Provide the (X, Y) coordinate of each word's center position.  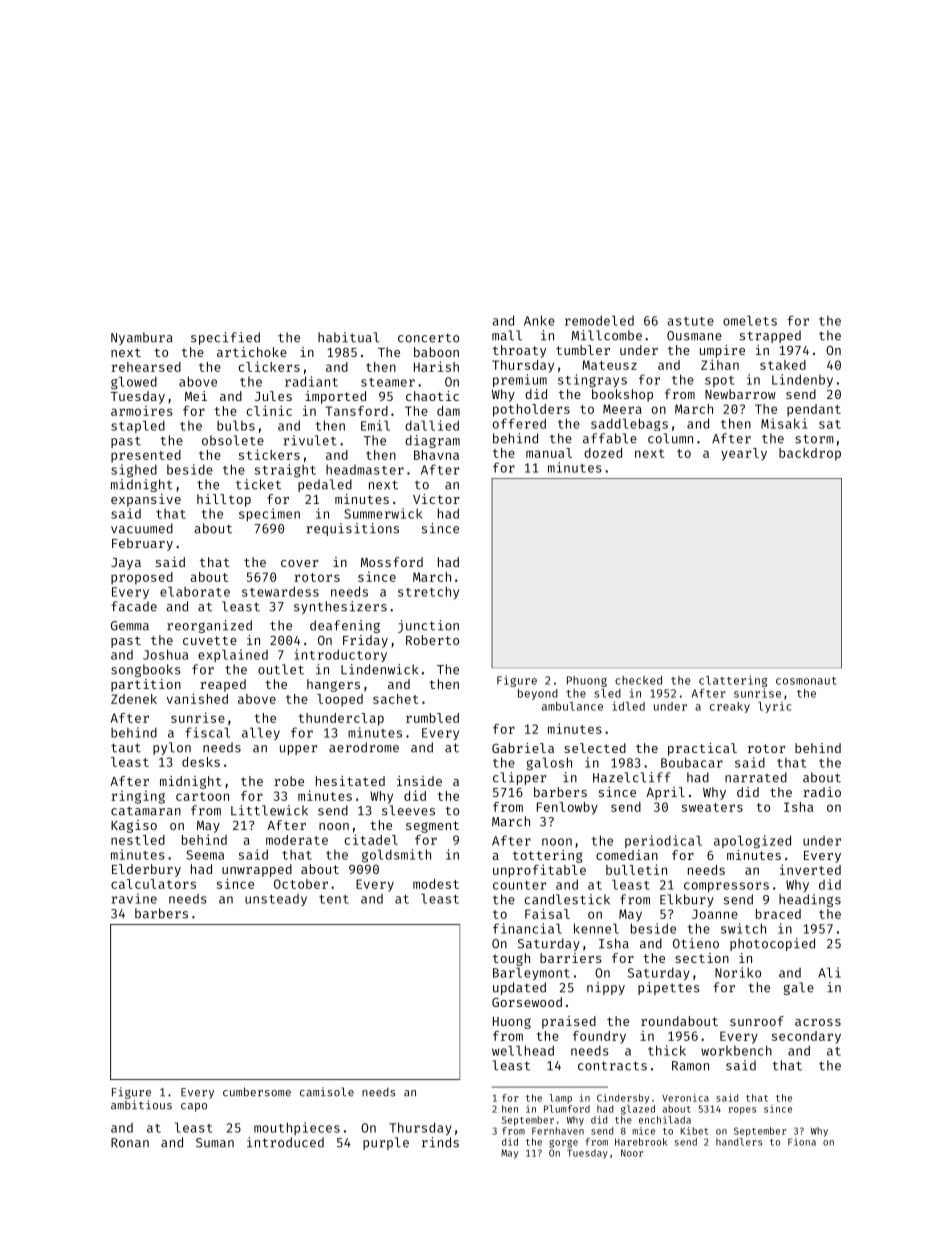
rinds (440, 1142)
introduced (285, 1142)
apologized (752, 842)
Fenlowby (567, 808)
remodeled (599, 320)
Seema (205, 855)
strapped (770, 336)
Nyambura (142, 338)
